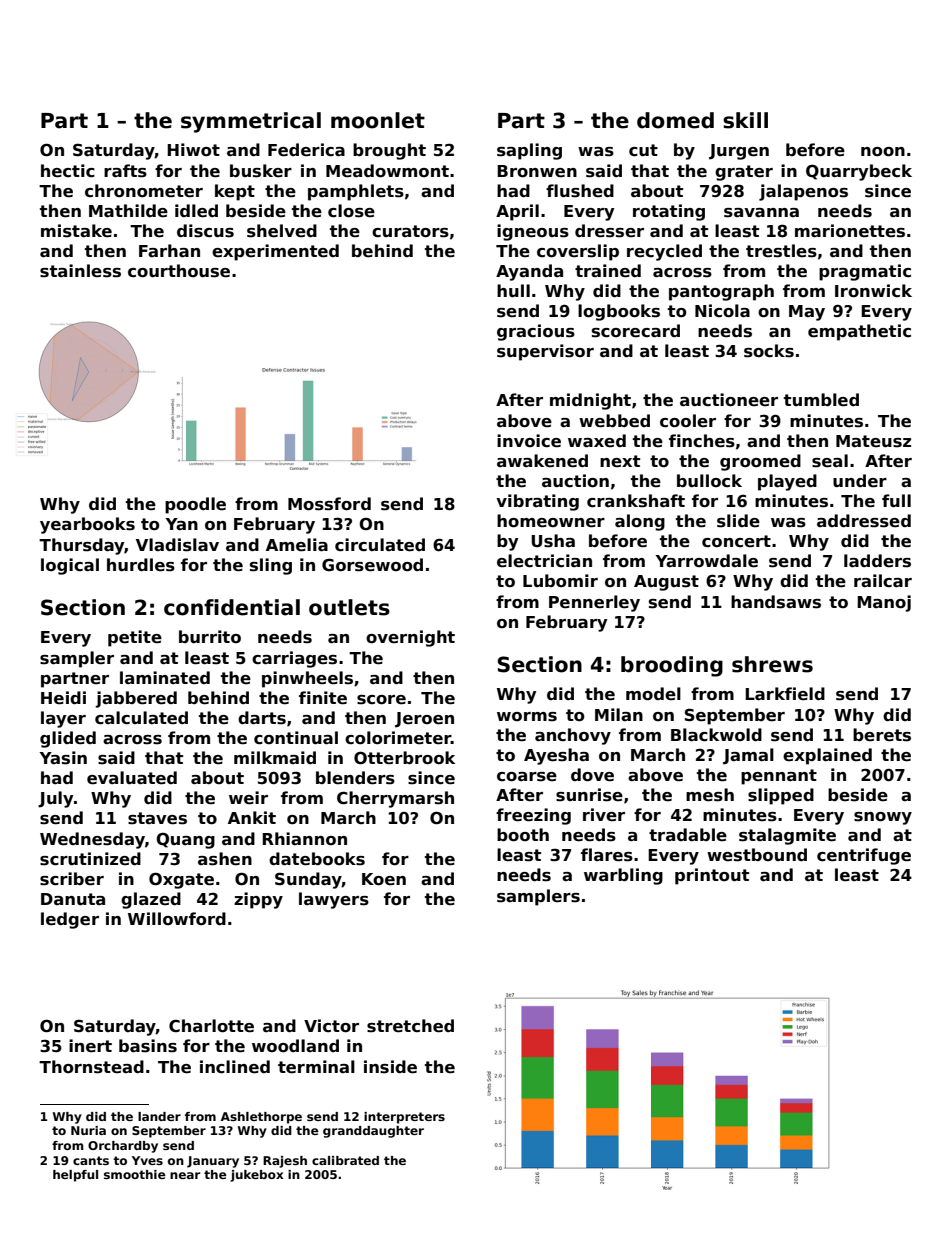  Describe the element at coordinates (275, 252) in the page. I see `experimented` at that location.
